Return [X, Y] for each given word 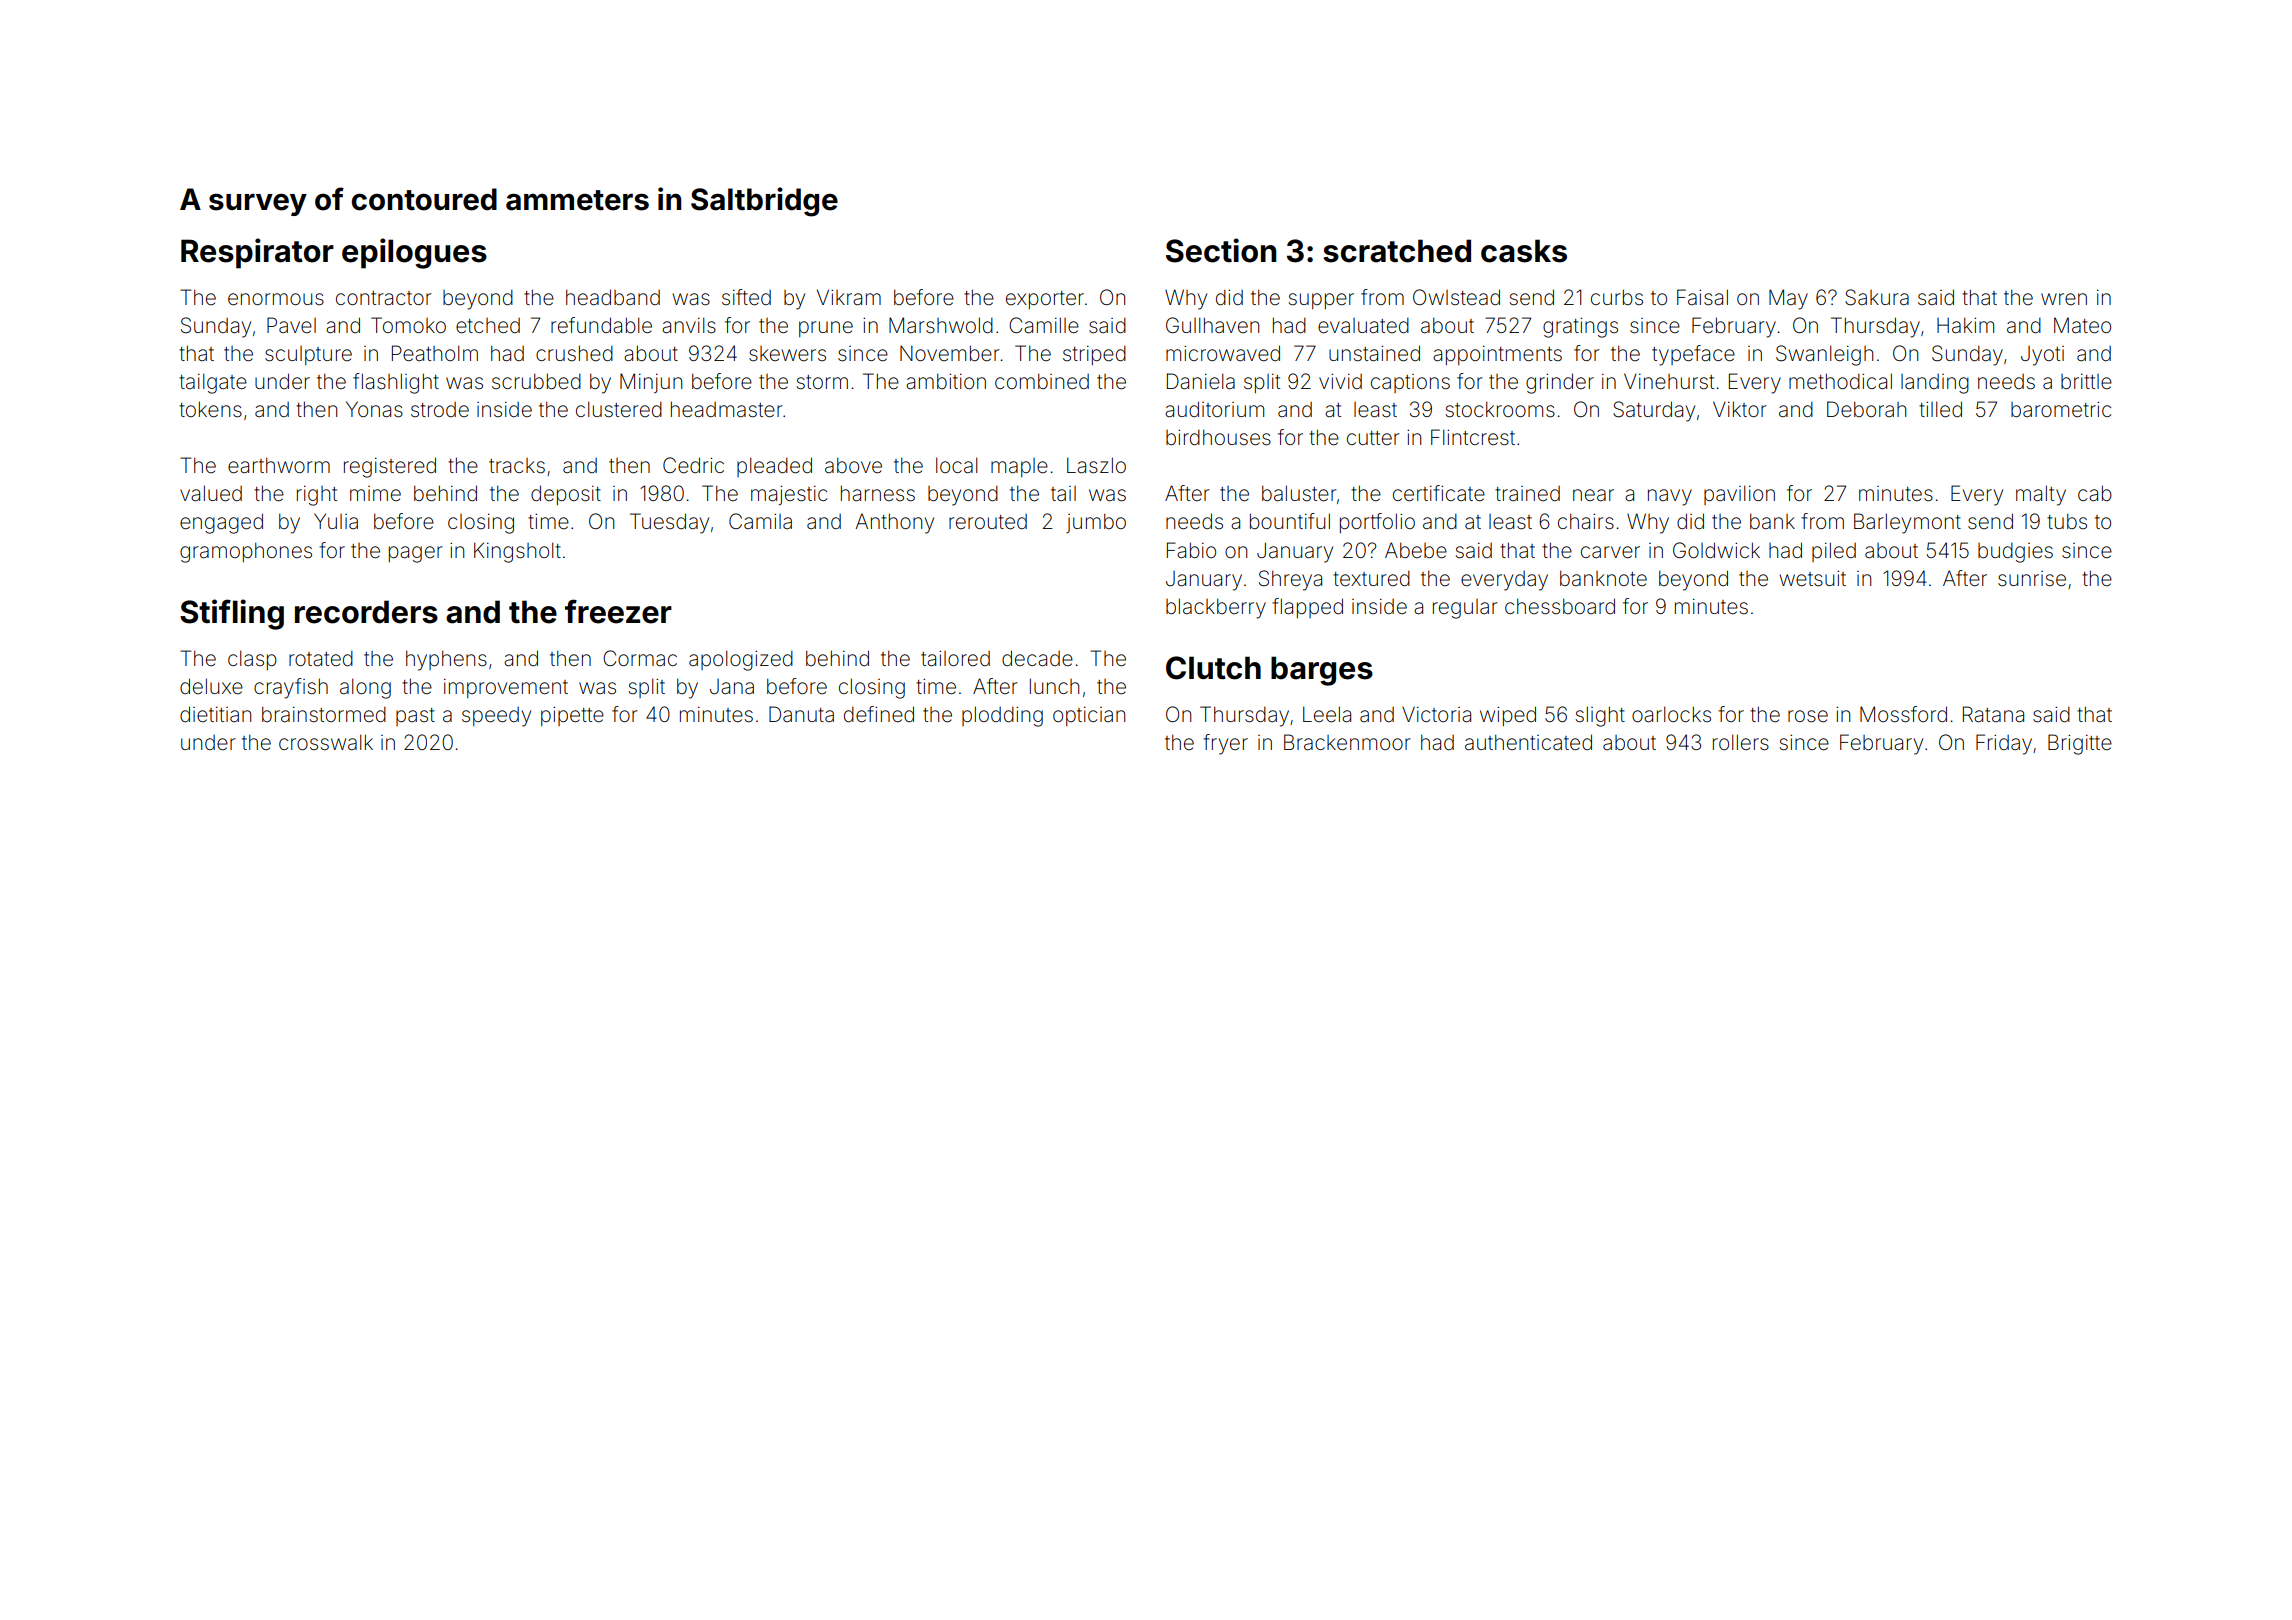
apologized [741, 660]
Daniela [1201, 381]
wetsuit [1812, 579]
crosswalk [326, 742]
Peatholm [435, 353]
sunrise [2032, 579]
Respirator [257, 253]
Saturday [1654, 411]
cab [2095, 493]
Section [1221, 250]
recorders [366, 612]
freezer [618, 611]
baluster [1299, 493]
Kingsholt [517, 552]
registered [390, 467]
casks [1524, 251]
